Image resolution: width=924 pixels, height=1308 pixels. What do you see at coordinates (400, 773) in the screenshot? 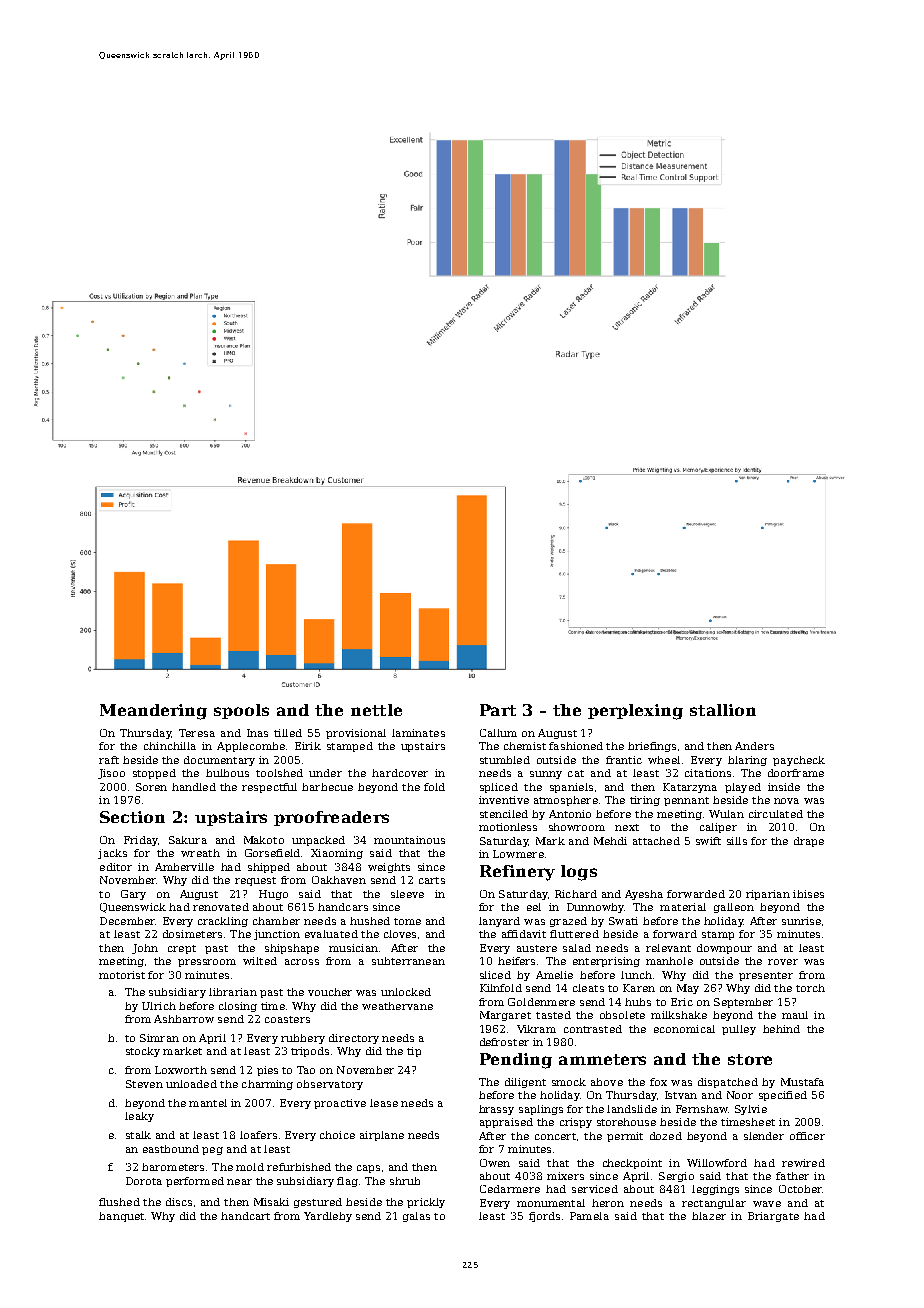
I see `hardcover` at bounding box center [400, 773].
